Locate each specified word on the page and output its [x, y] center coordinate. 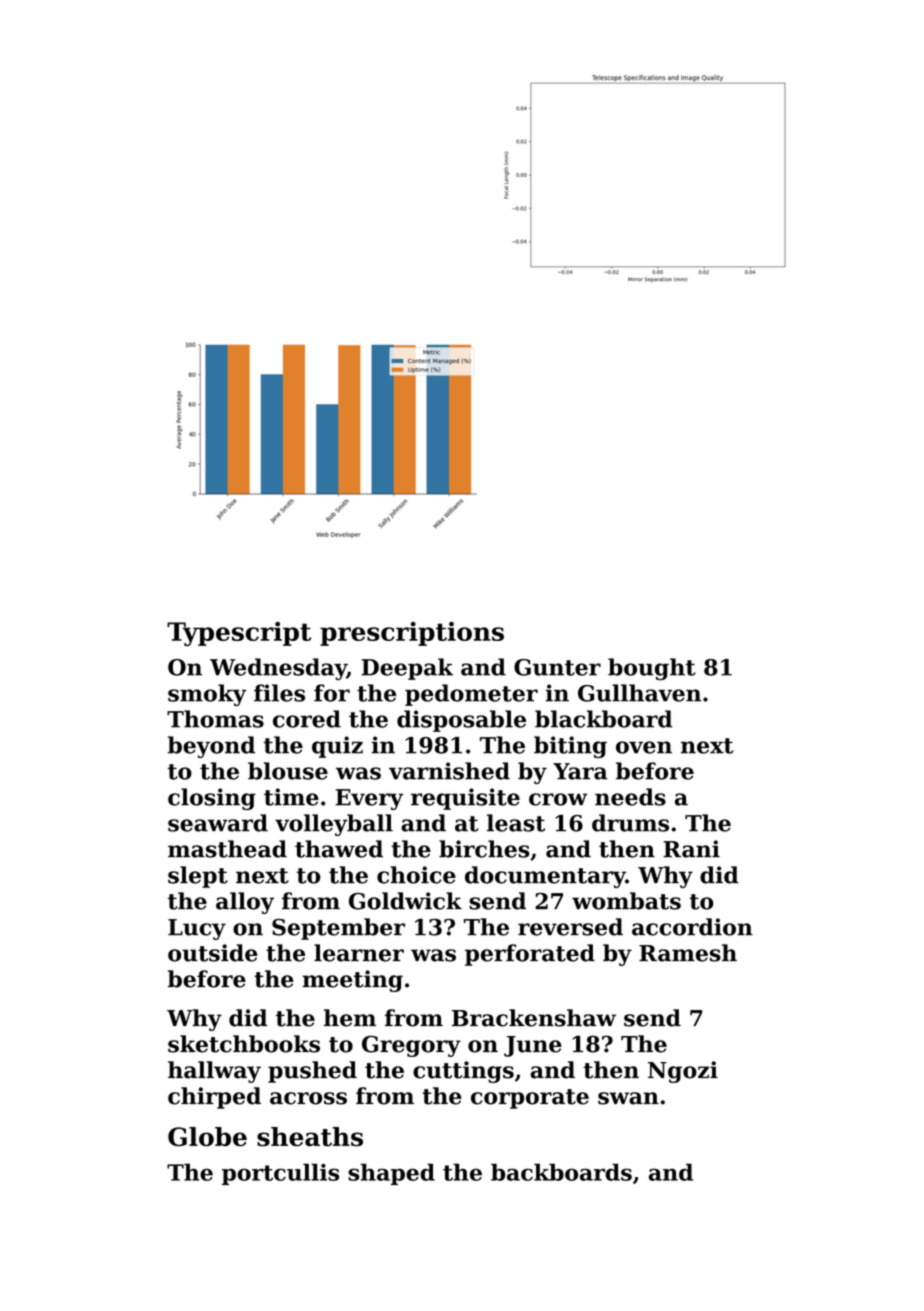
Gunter [557, 667]
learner [359, 953]
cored [307, 719]
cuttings [463, 1072]
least [516, 823]
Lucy [197, 929]
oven [644, 747]
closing [212, 799]
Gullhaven [639, 693]
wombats [626, 901]
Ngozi [683, 1072]
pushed [312, 1072]
